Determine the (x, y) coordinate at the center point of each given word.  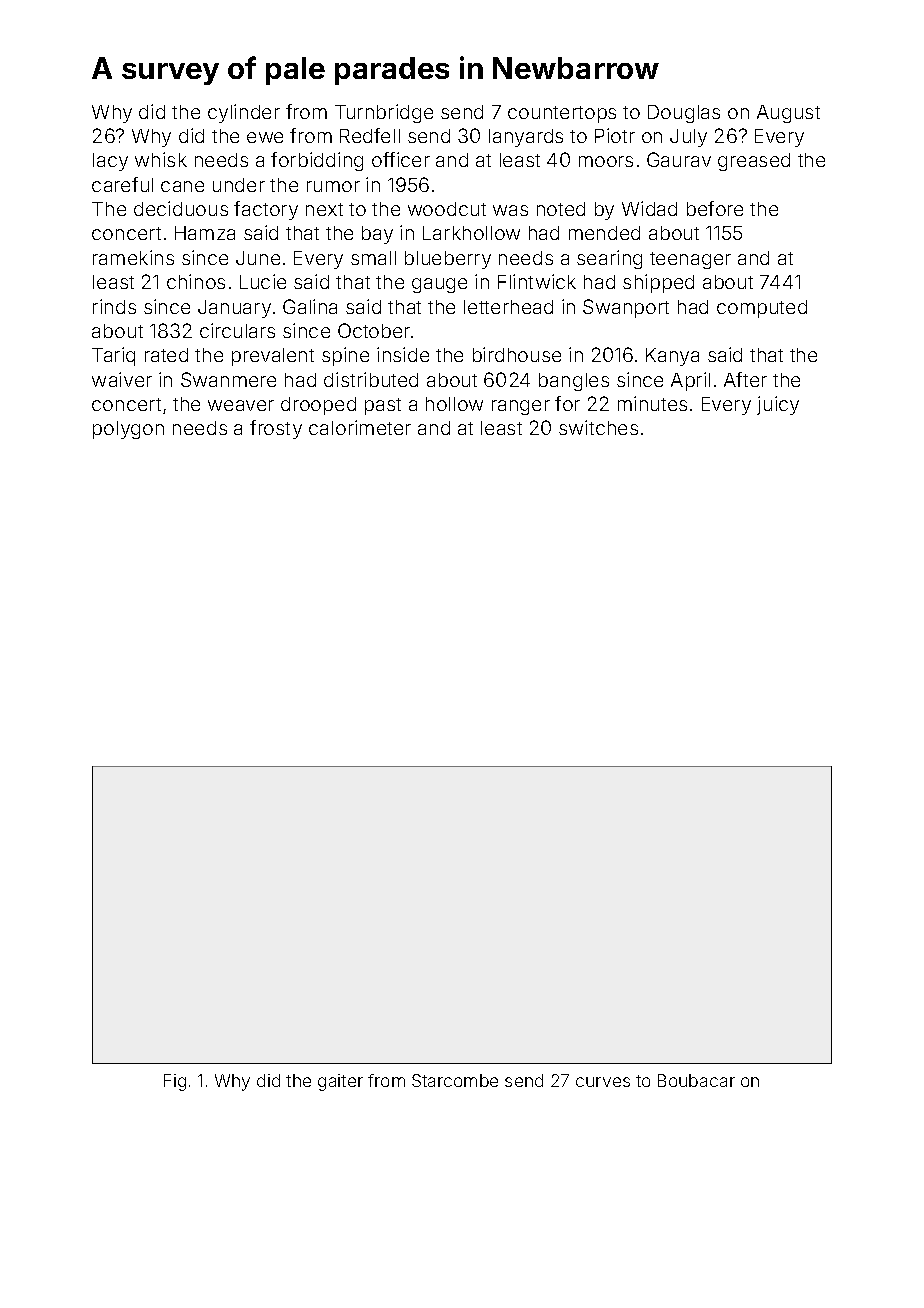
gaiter (340, 1082)
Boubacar (696, 1080)
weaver (241, 405)
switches (598, 427)
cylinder (244, 113)
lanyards (526, 138)
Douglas (684, 114)
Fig (175, 1082)
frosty (276, 429)
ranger (521, 407)
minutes (652, 403)
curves (603, 1082)
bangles (574, 382)
